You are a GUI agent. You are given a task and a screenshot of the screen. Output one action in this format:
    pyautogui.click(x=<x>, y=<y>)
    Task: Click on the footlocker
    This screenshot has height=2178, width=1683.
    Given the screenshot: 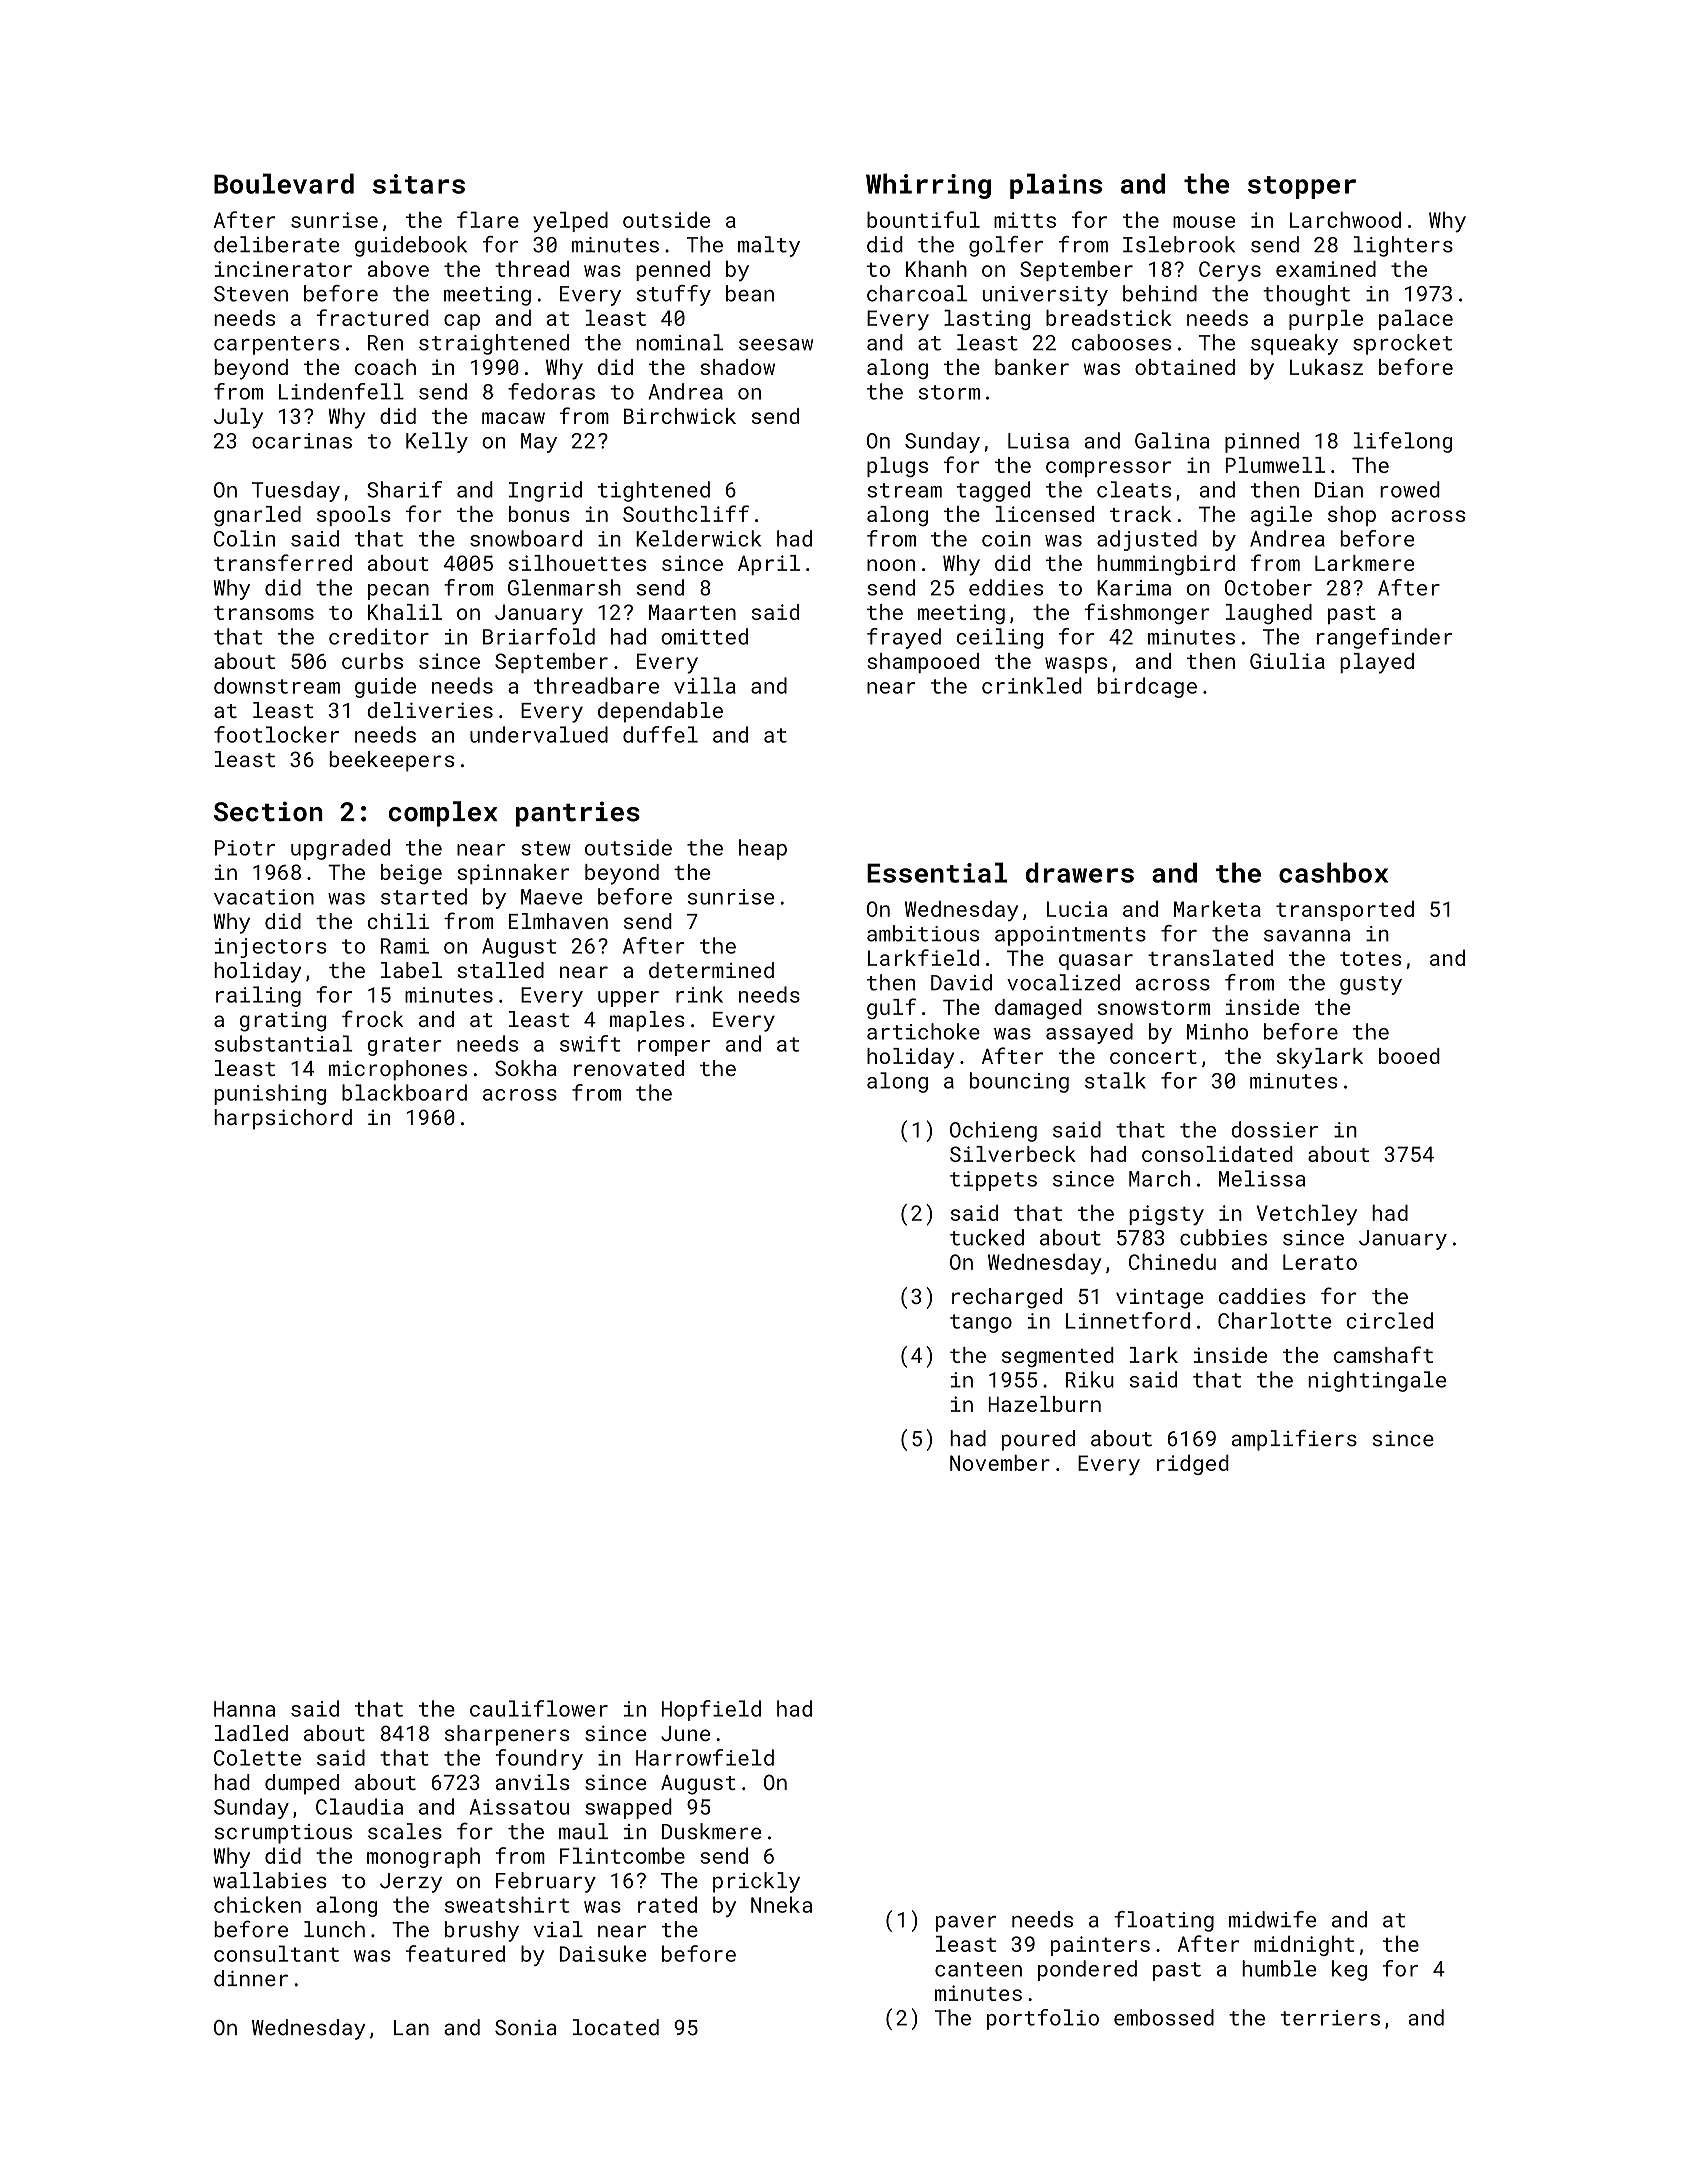 What is the action you would take?
    pyautogui.click(x=276, y=734)
